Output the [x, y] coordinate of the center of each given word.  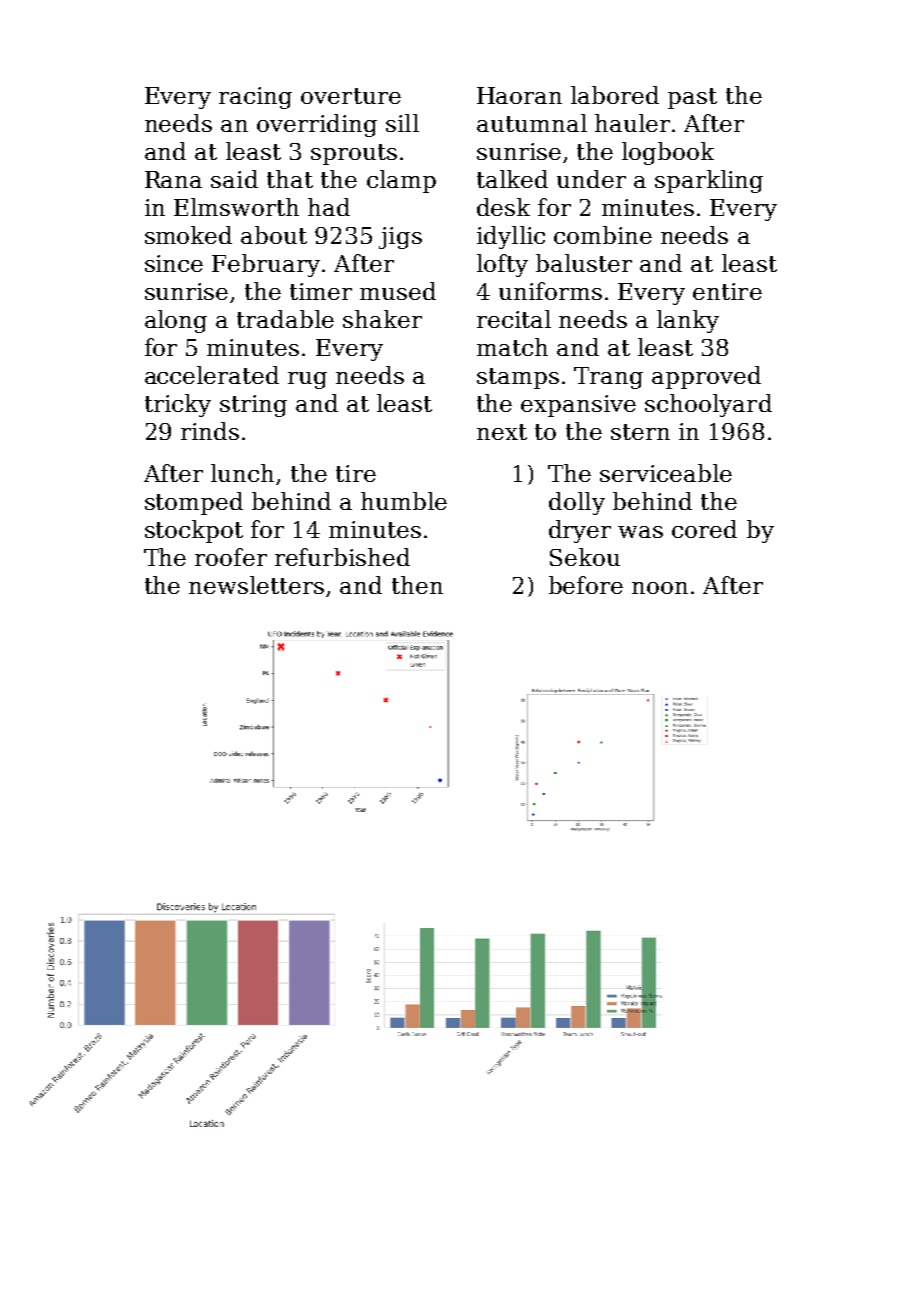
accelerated [212, 375]
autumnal [532, 123]
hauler [632, 123]
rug [307, 380]
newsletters [256, 585]
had [329, 207]
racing [255, 98]
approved [706, 377]
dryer [580, 531]
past [692, 98]
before [586, 585]
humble [404, 501]
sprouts [354, 154]
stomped [194, 503]
